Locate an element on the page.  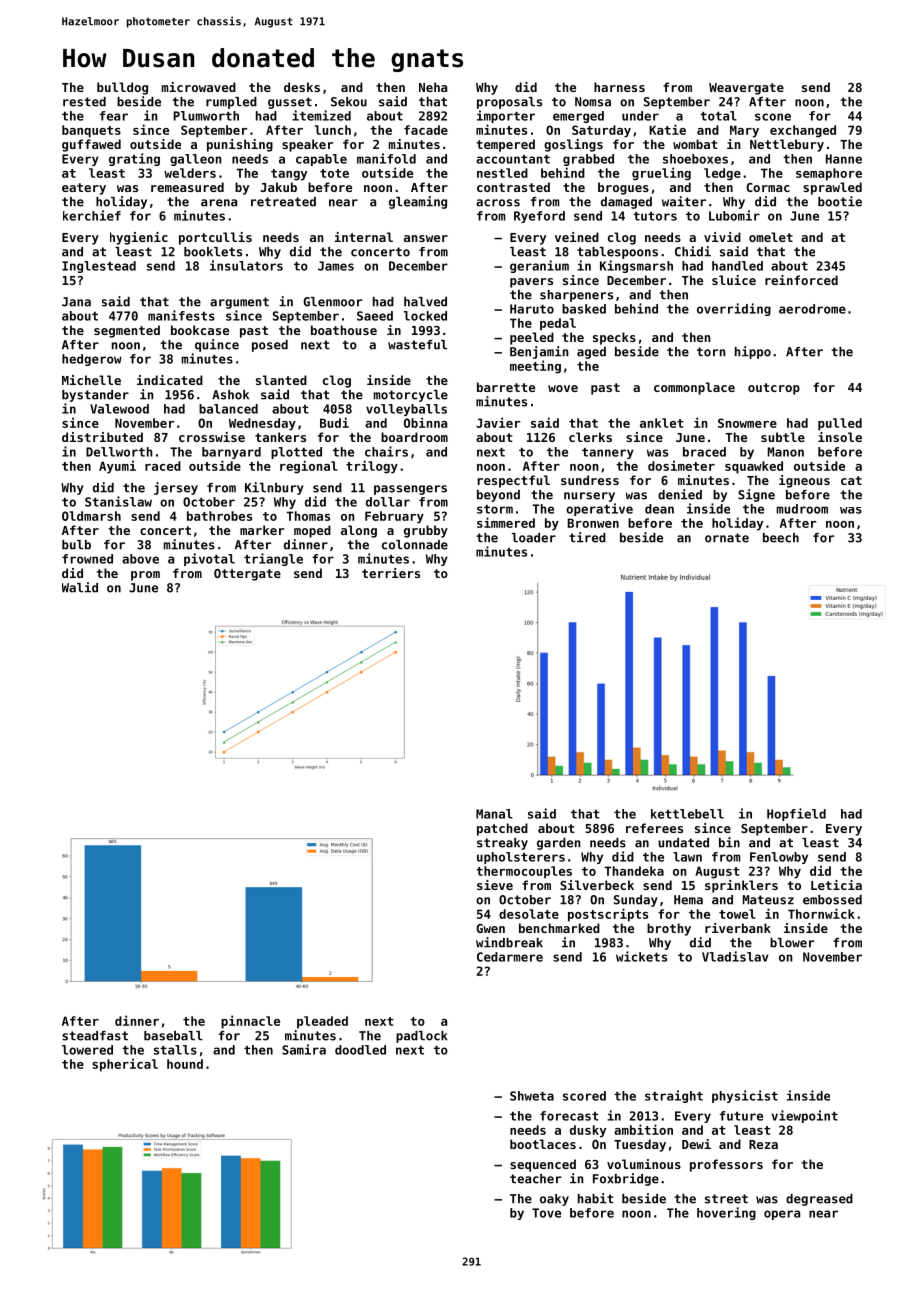
sieve is located at coordinates (495, 885).
